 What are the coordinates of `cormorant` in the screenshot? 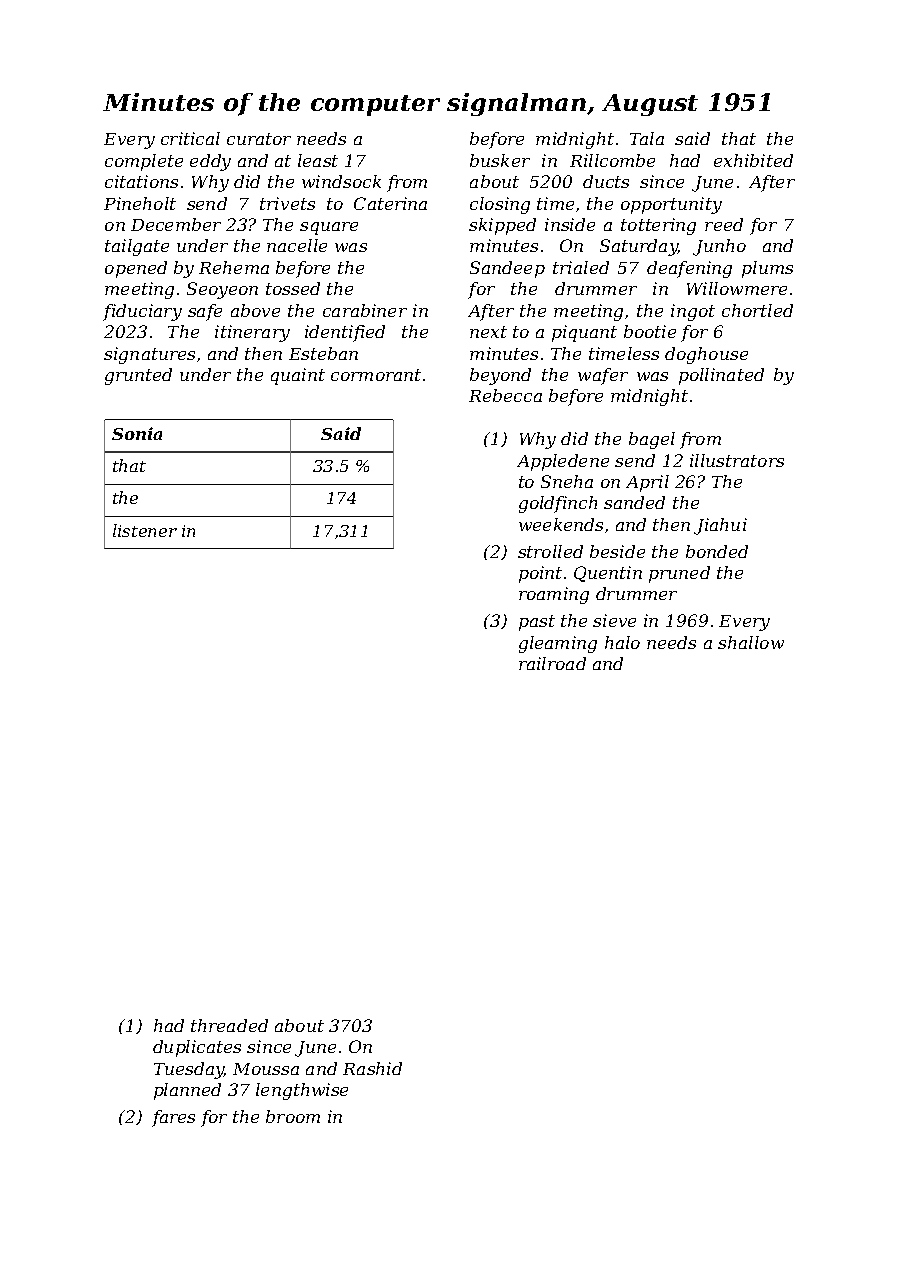 It's located at (376, 375).
